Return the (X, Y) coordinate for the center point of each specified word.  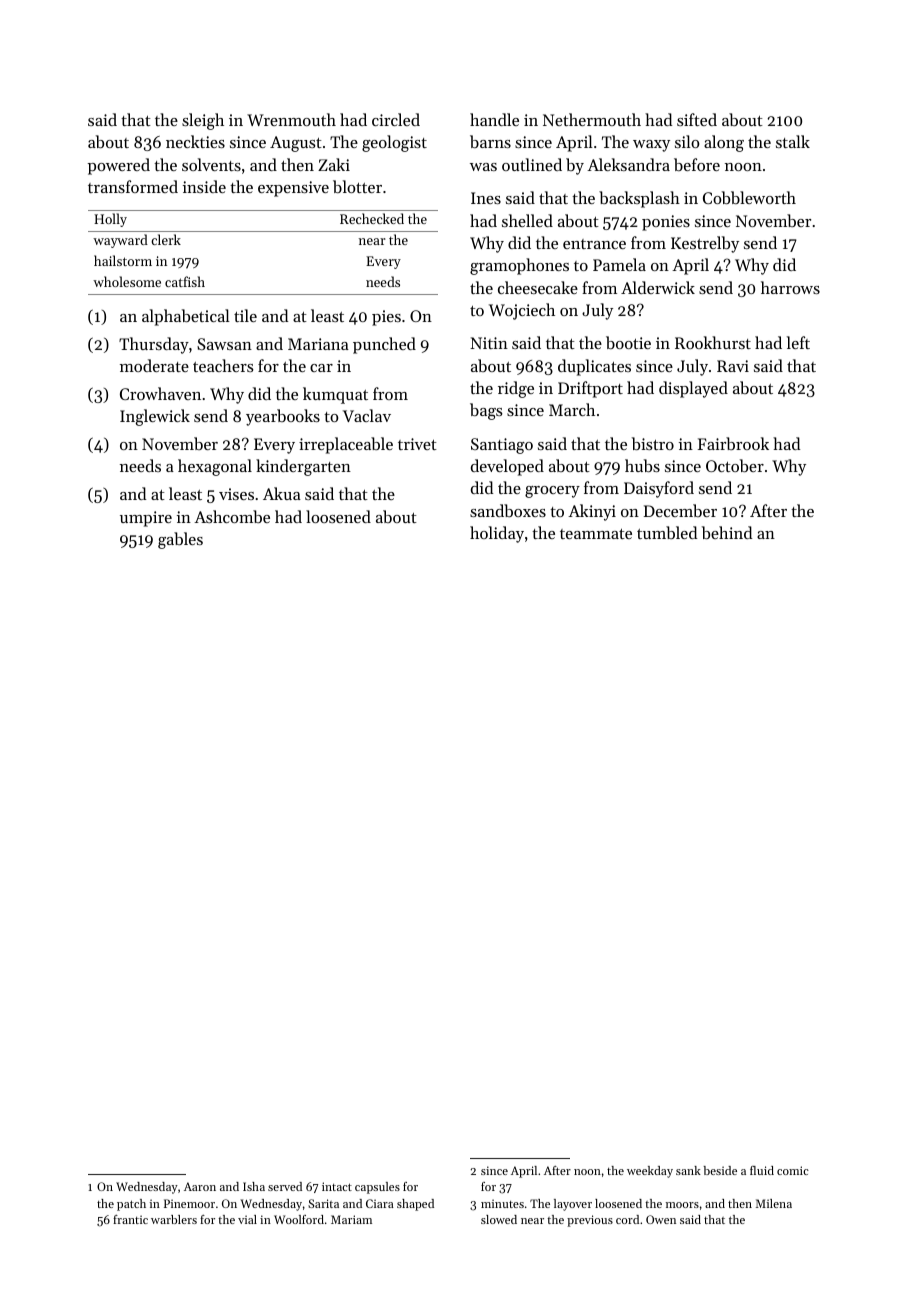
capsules (377, 1188)
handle (494, 119)
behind (727, 532)
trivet (417, 444)
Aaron (200, 1186)
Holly (110, 220)
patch (131, 1205)
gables (180, 540)
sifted (697, 119)
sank (688, 1170)
